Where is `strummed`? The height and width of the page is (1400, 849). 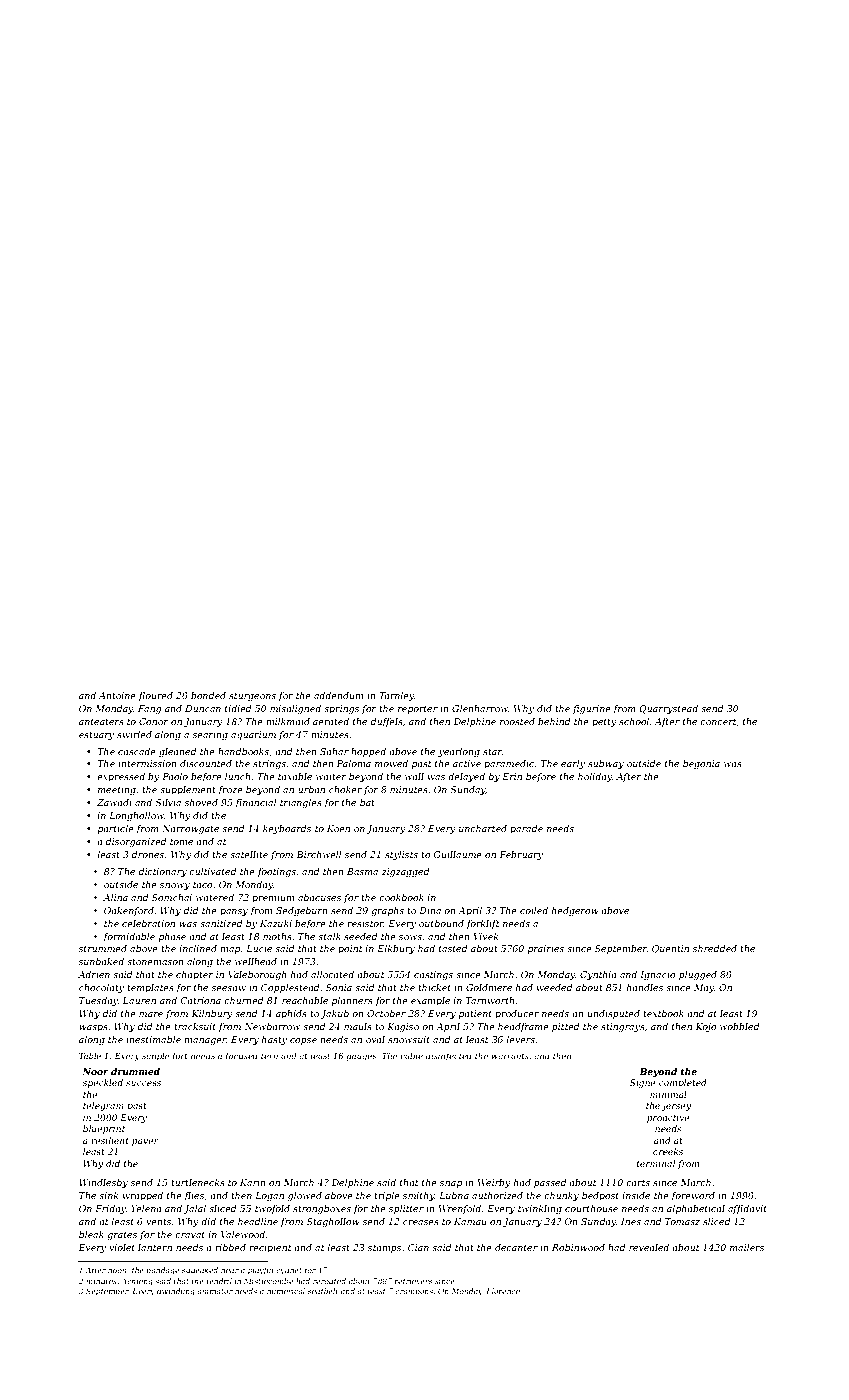 strummed is located at coordinates (103, 948).
